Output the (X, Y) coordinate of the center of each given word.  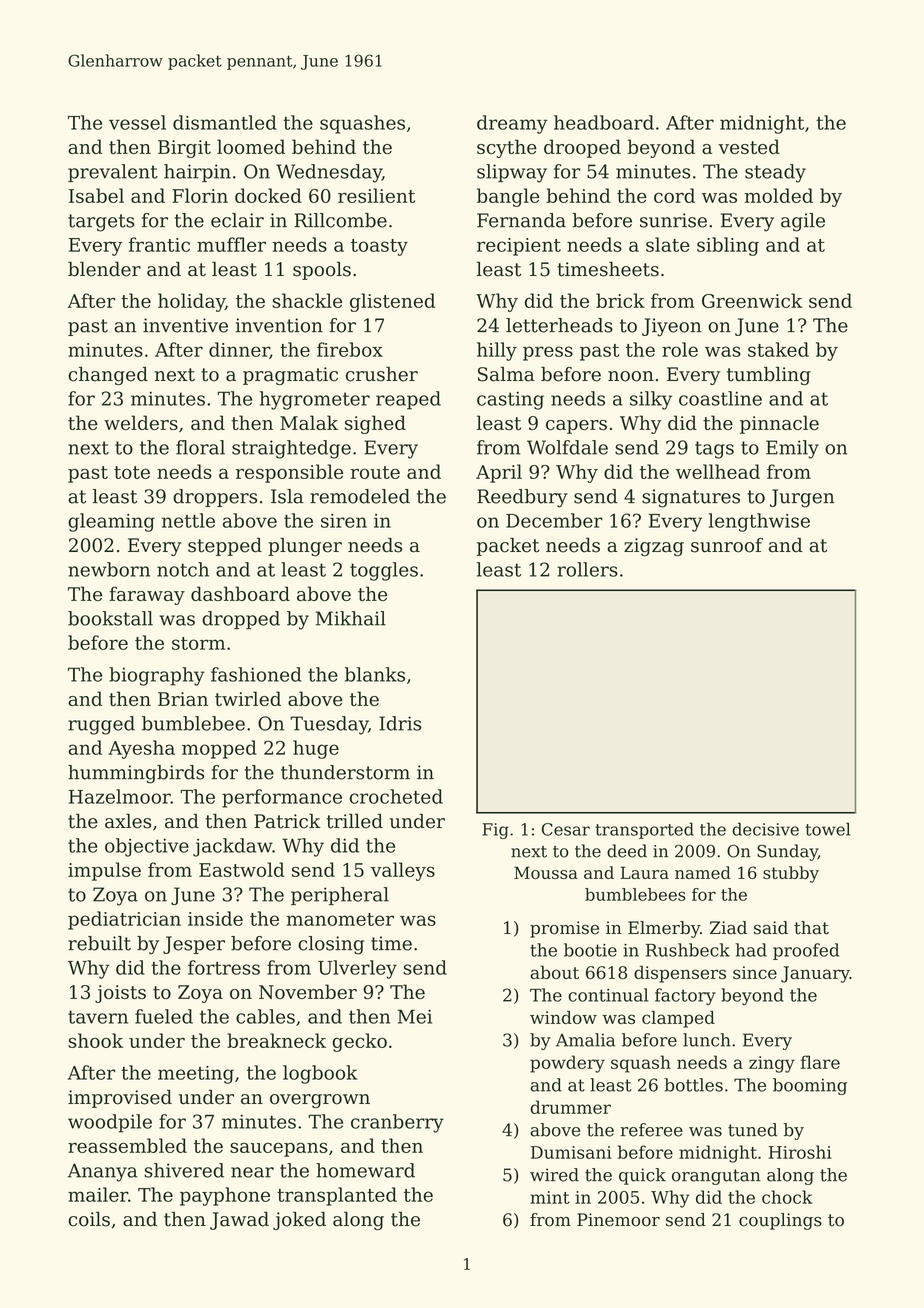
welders (141, 422)
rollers (587, 569)
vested (749, 146)
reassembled (127, 1145)
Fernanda (521, 220)
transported (644, 830)
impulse (104, 871)
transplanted (337, 1196)
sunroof (727, 545)
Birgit (184, 149)
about (554, 972)
